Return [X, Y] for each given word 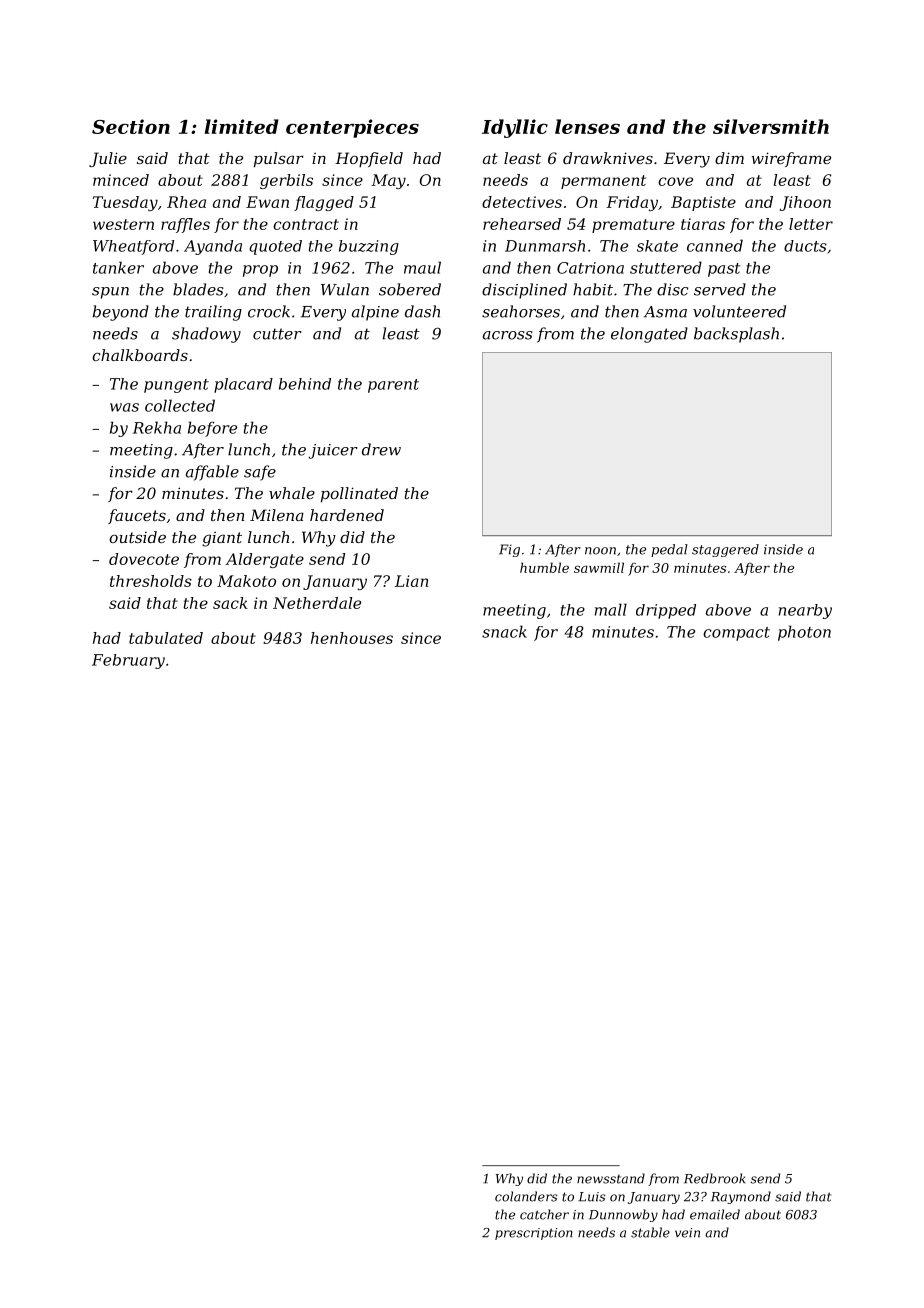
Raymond [741, 1197]
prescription [534, 1234]
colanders [526, 1196]
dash [422, 311]
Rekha [157, 427]
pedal [669, 550]
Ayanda [213, 247]
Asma [665, 312]
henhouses [352, 638]
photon [804, 633]
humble [544, 567]
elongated [649, 335]
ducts [805, 246]
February [128, 661]
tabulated [166, 638]
